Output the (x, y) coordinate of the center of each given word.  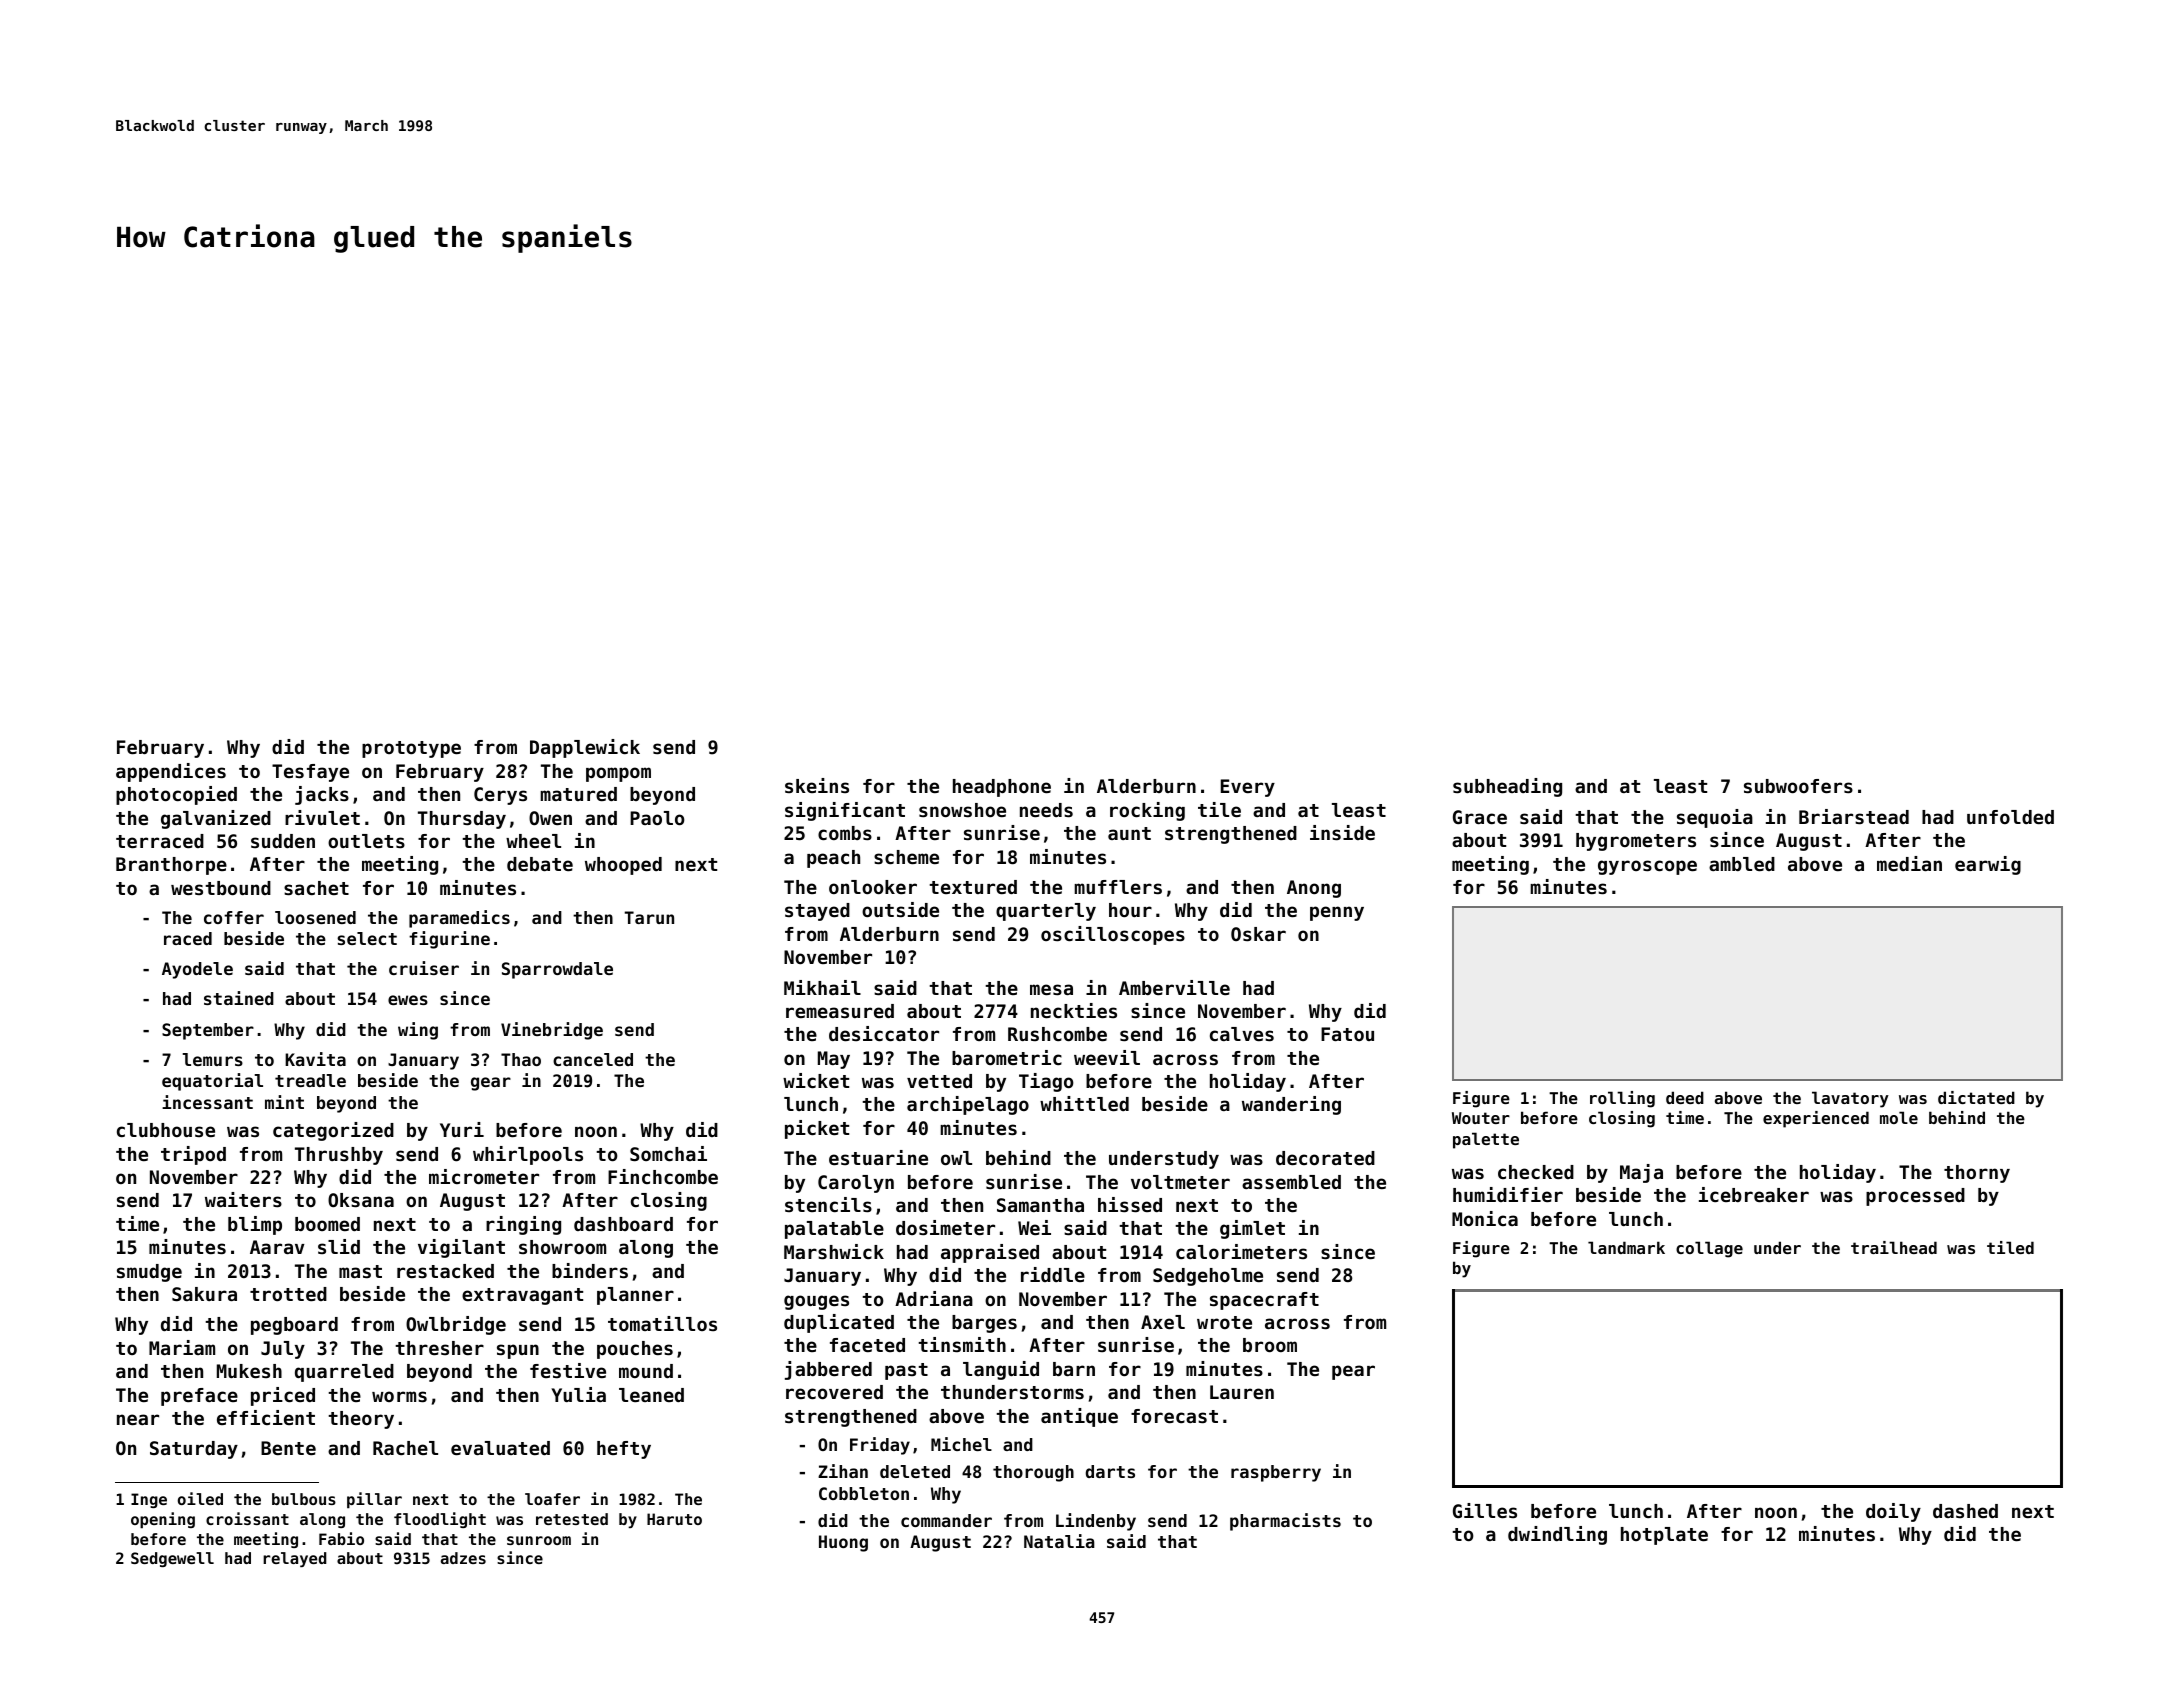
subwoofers (1798, 786)
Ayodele (197, 970)
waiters (243, 1200)
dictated (1976, 1097)
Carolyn (856, 1184)
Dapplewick (585, 748)
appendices (171, 772)
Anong (1314, 889)
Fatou (1347, 1034)
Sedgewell (172, 1559)
